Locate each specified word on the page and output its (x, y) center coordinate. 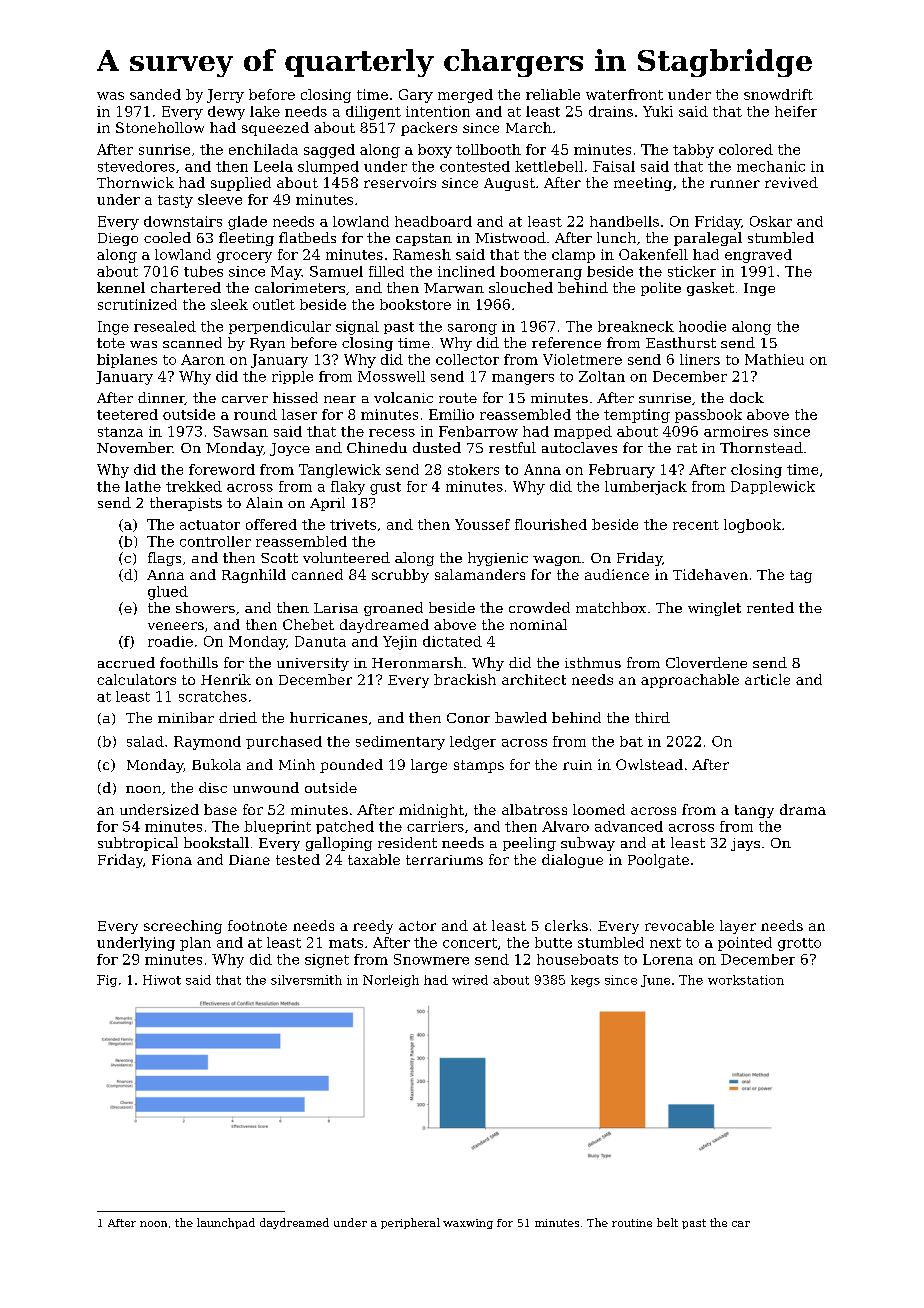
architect (534, 679)
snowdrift (778, 94)
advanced (629, 826)
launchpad (226, 1223)
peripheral (410, 1223)
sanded (155, 94)
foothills (189, 662)
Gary (416, 96)
